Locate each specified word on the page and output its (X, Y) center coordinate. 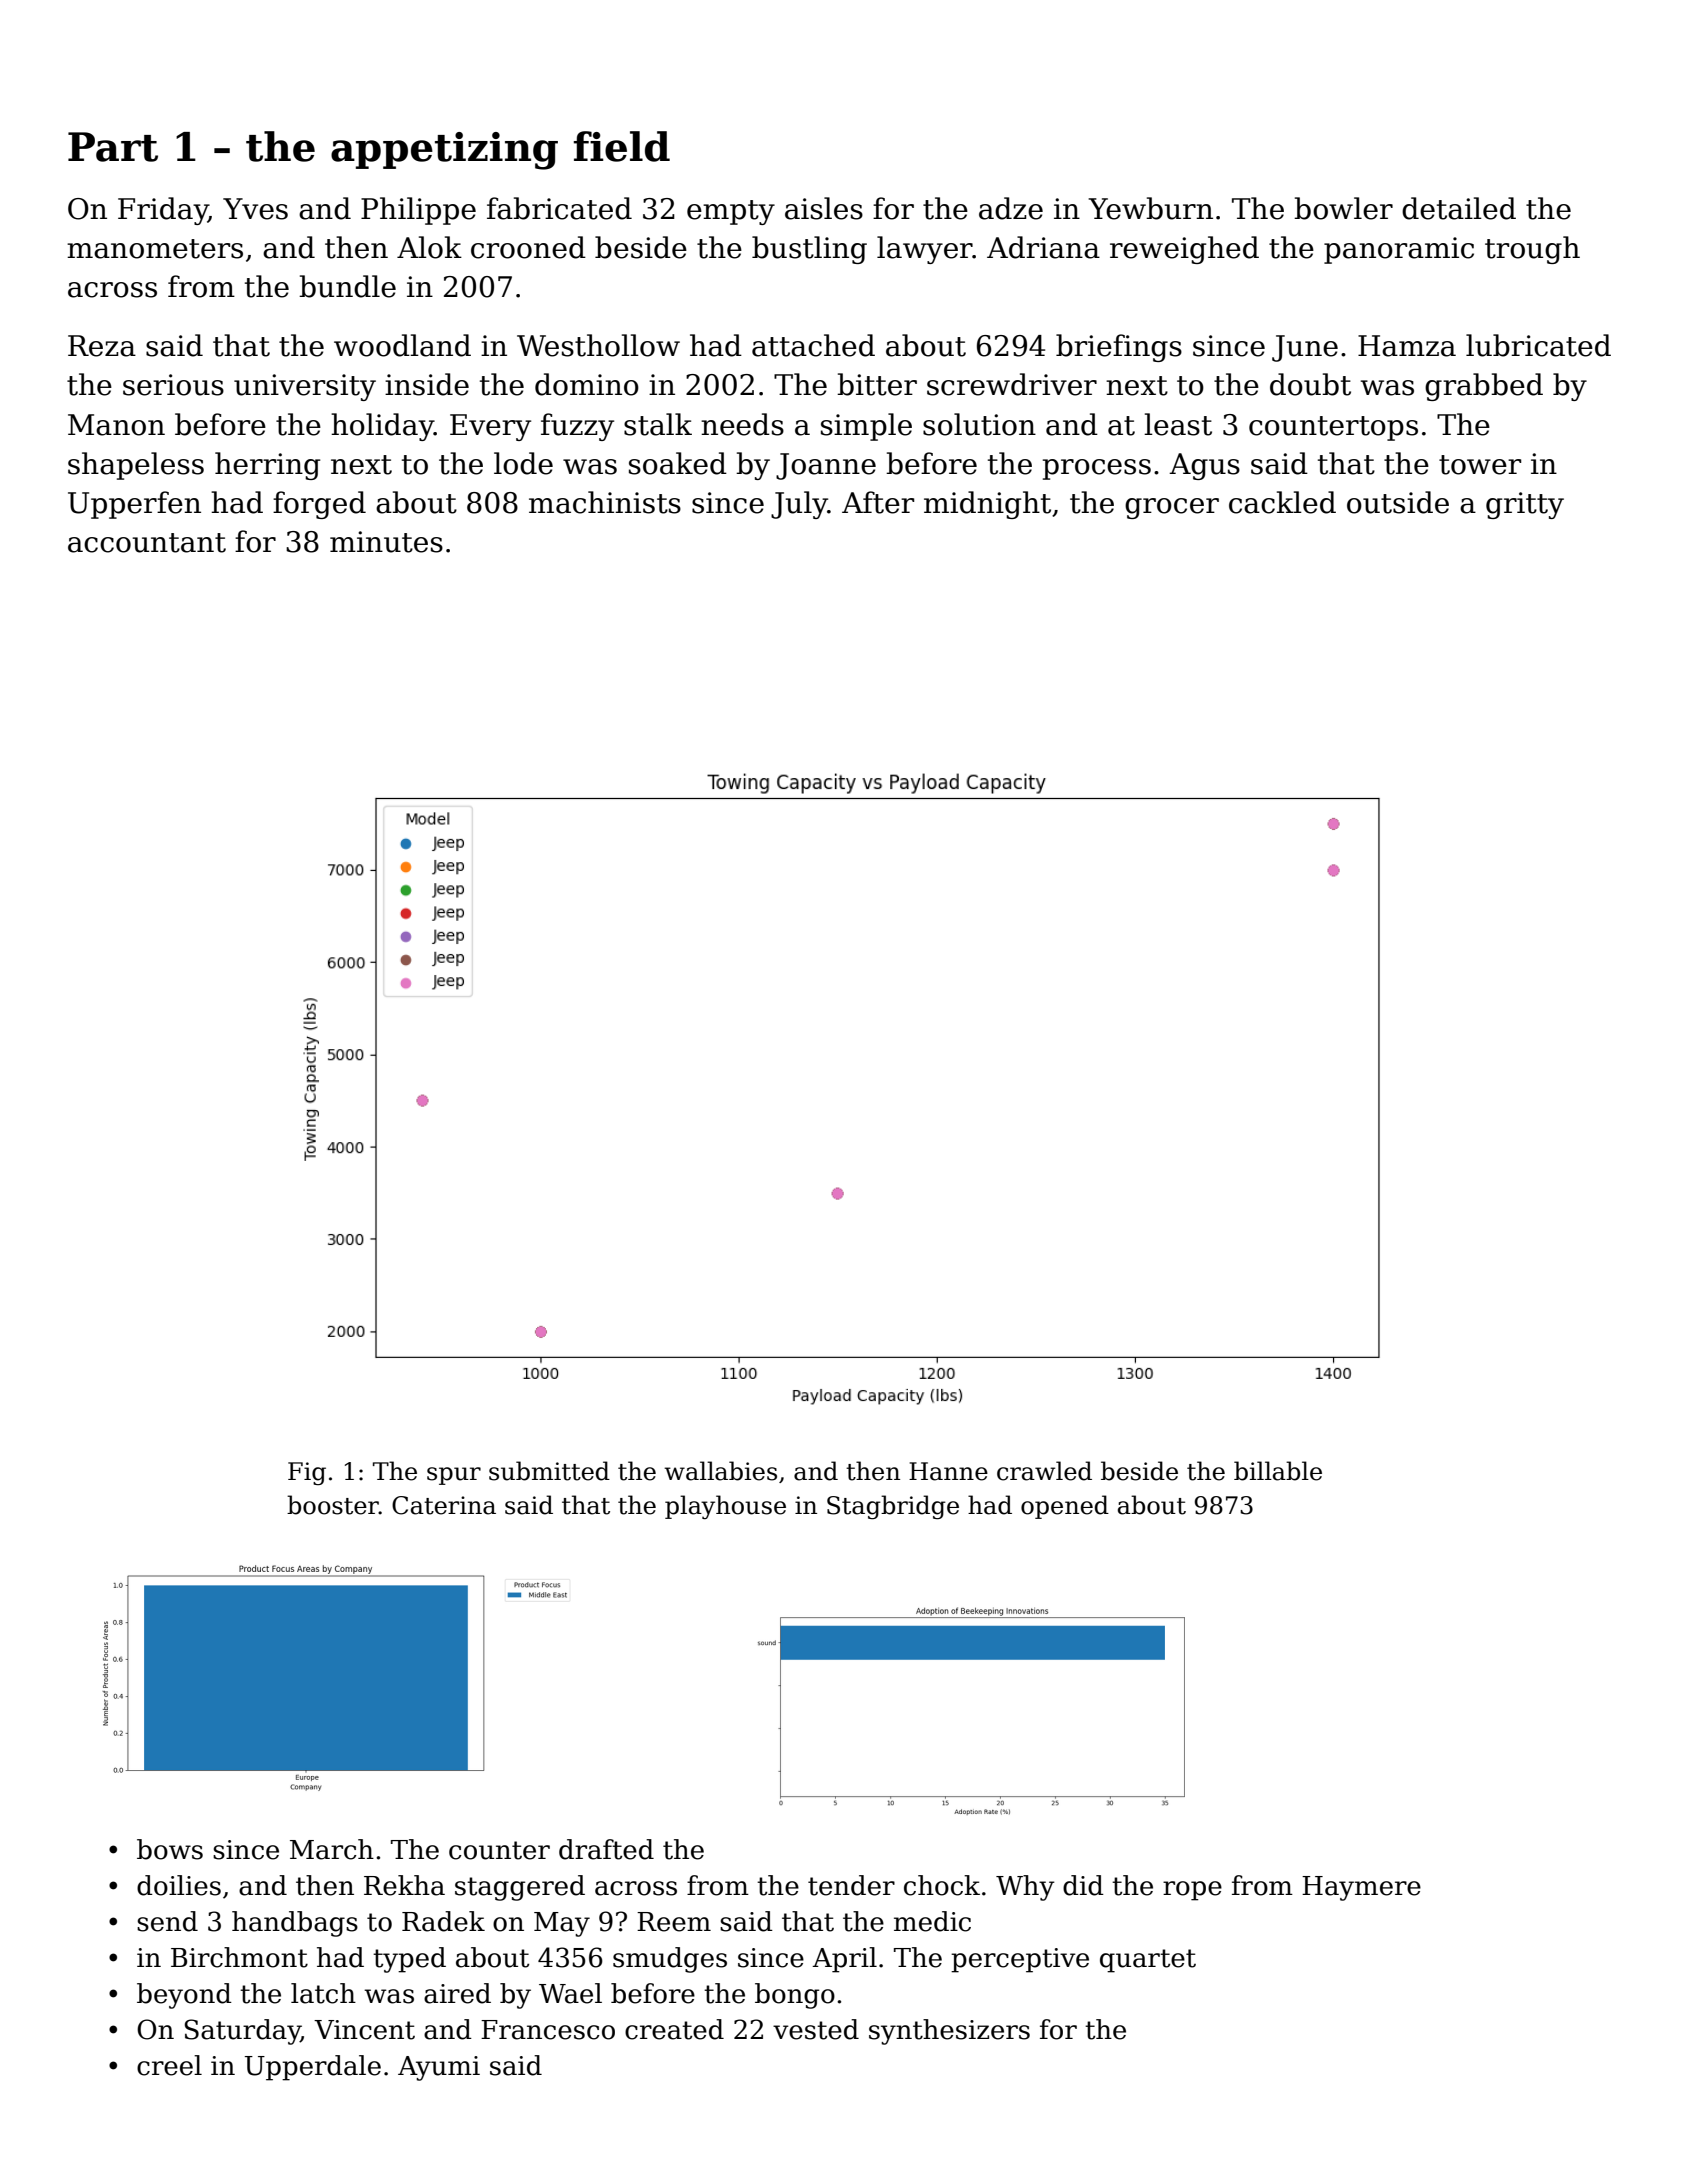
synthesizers (949, 2032)
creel (169, 2065)
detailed (1459, 208)
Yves (255, 209)
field (622, 146)
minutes (386, 542)
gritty (1525, 505)
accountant (147, 543)
